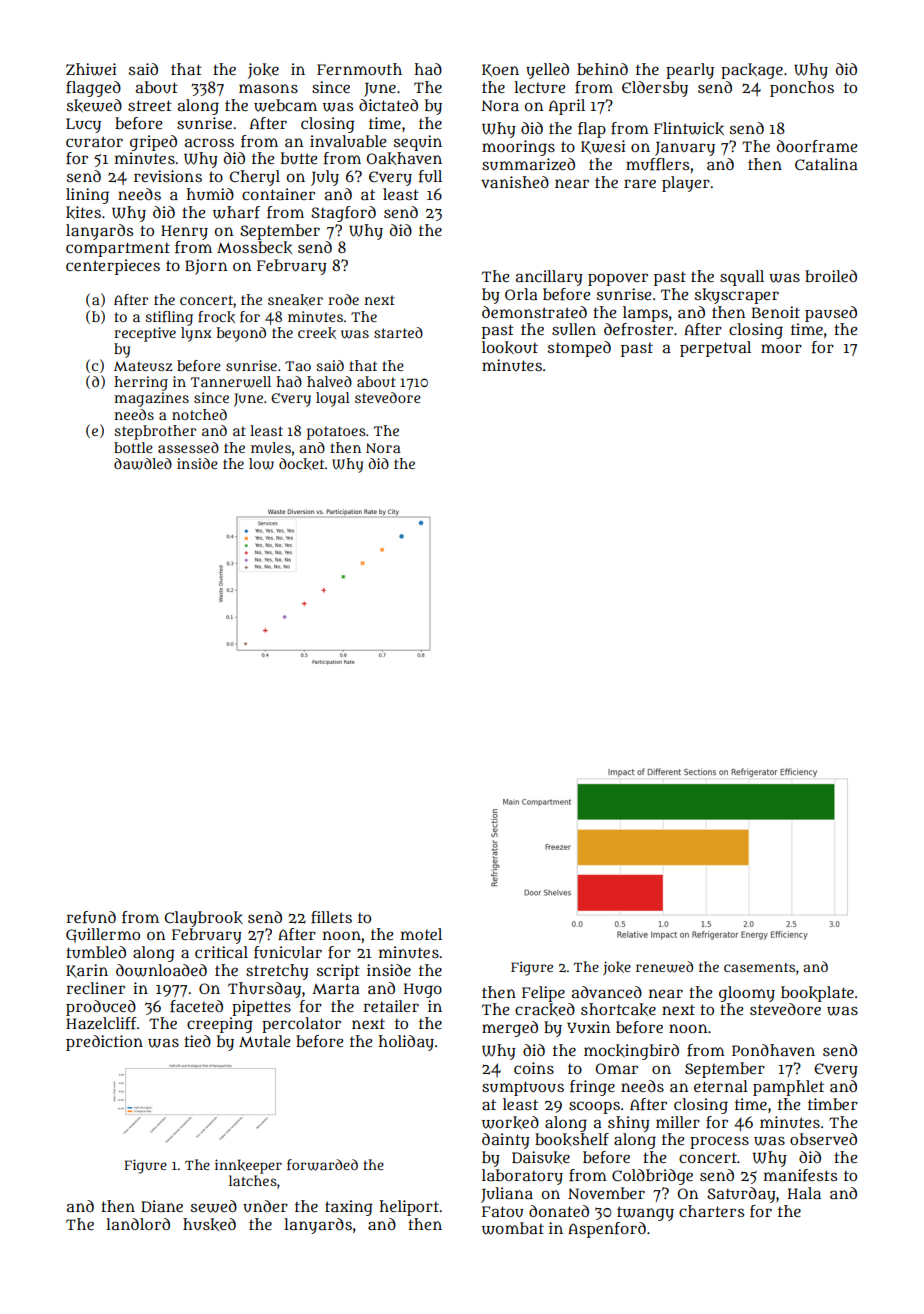  What do you see at coordinates (301, 464) in the image?
I see `docket` at bounding box center [301, 464].
